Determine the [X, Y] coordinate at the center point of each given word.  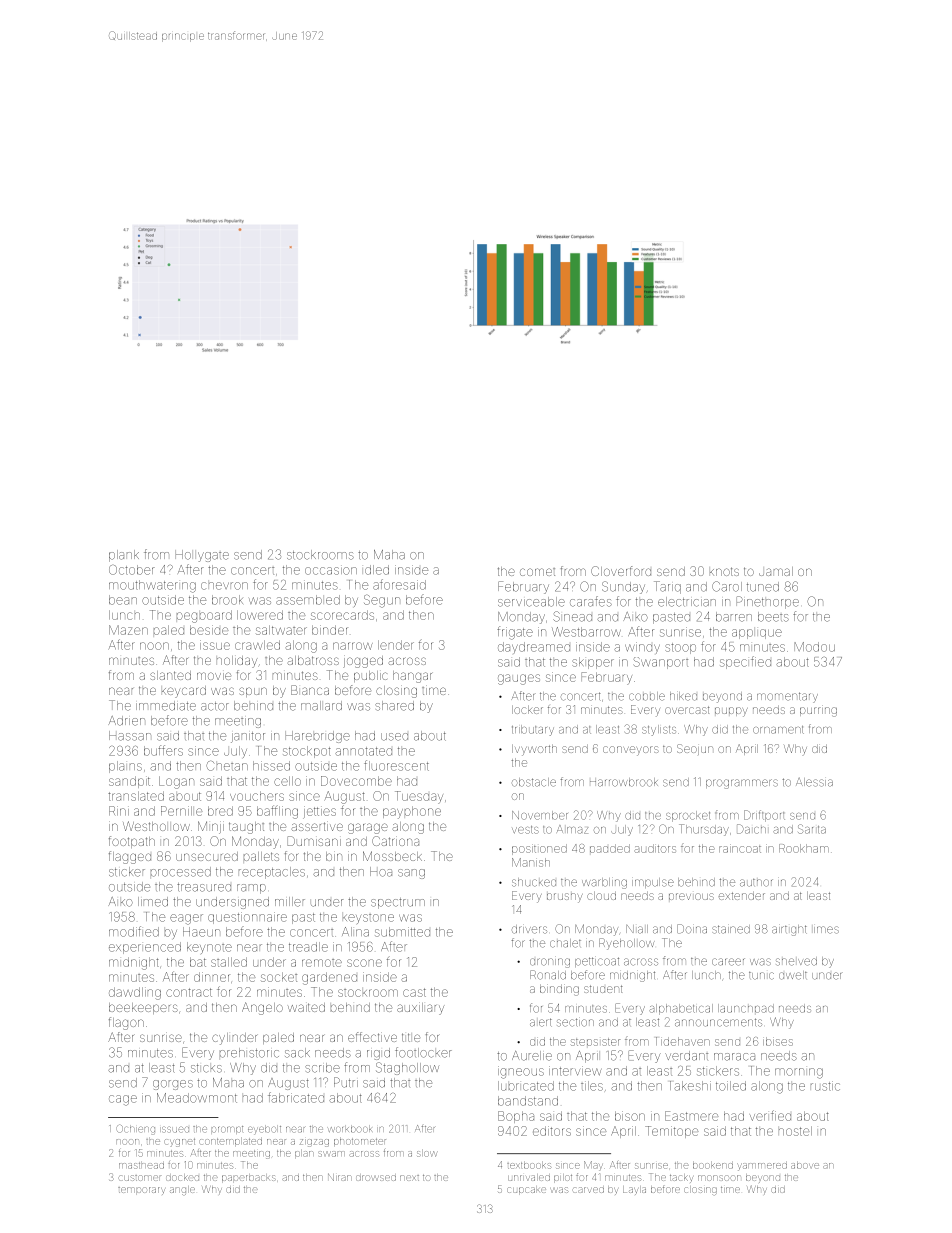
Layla [634, 1190]
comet [537, 572]
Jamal [776, 571]
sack [297, 1053]
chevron [224, 586]
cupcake [526, 1191]
